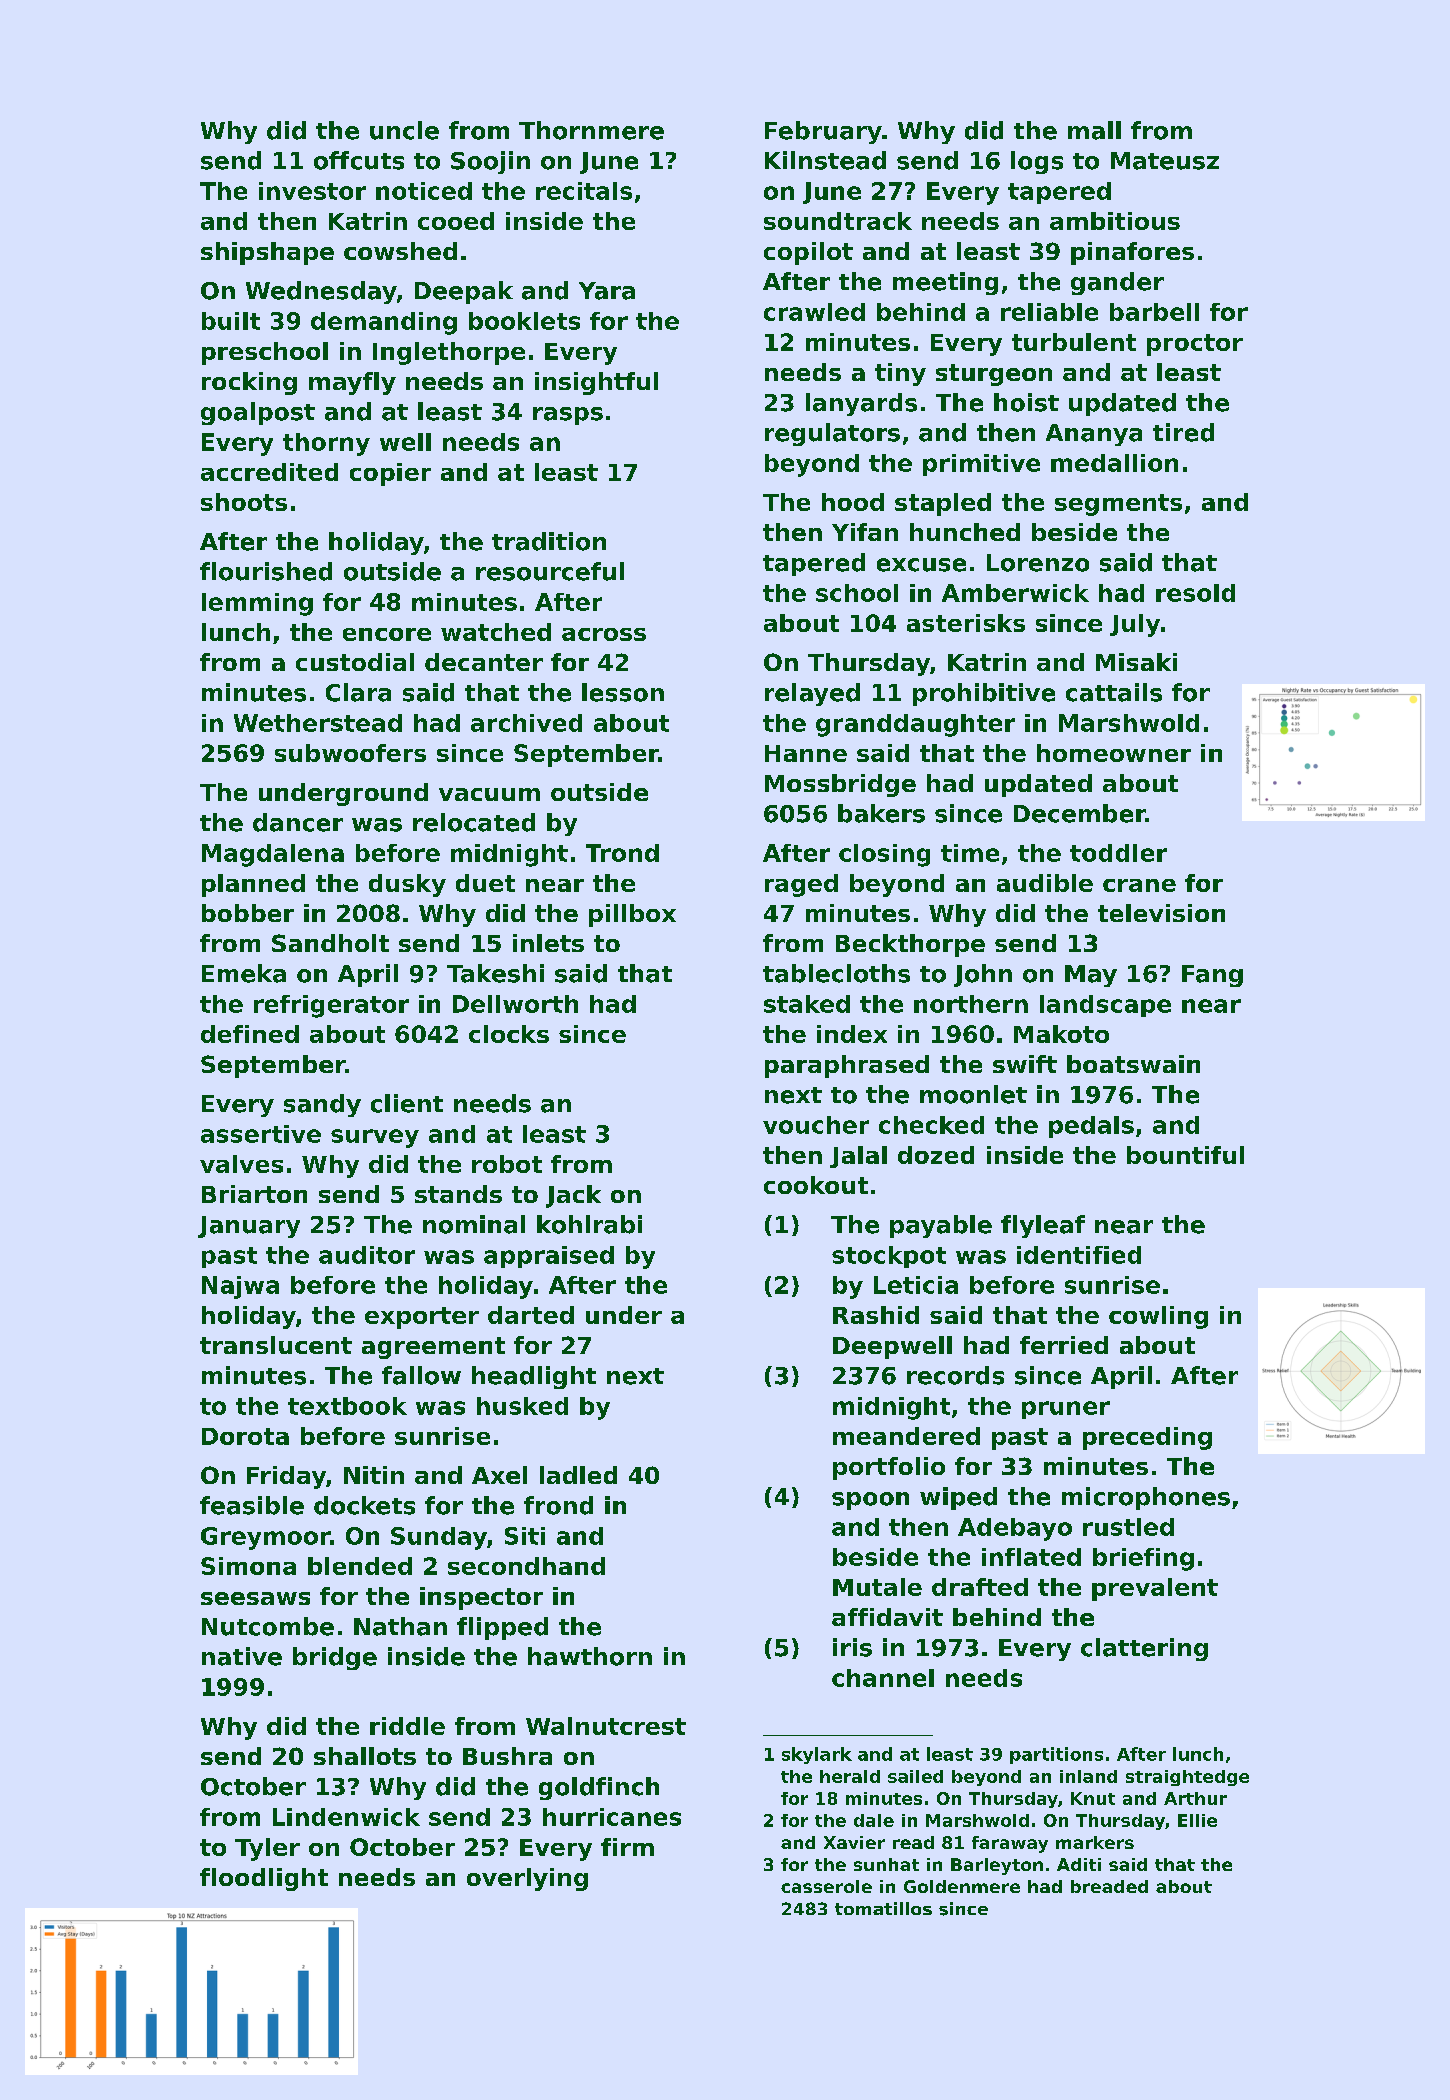 The image size is (1450, 2100). What do you see at coordinates (1117, 283) in the screenshot?
I see `gander` at bounding box center [1117, 283].
